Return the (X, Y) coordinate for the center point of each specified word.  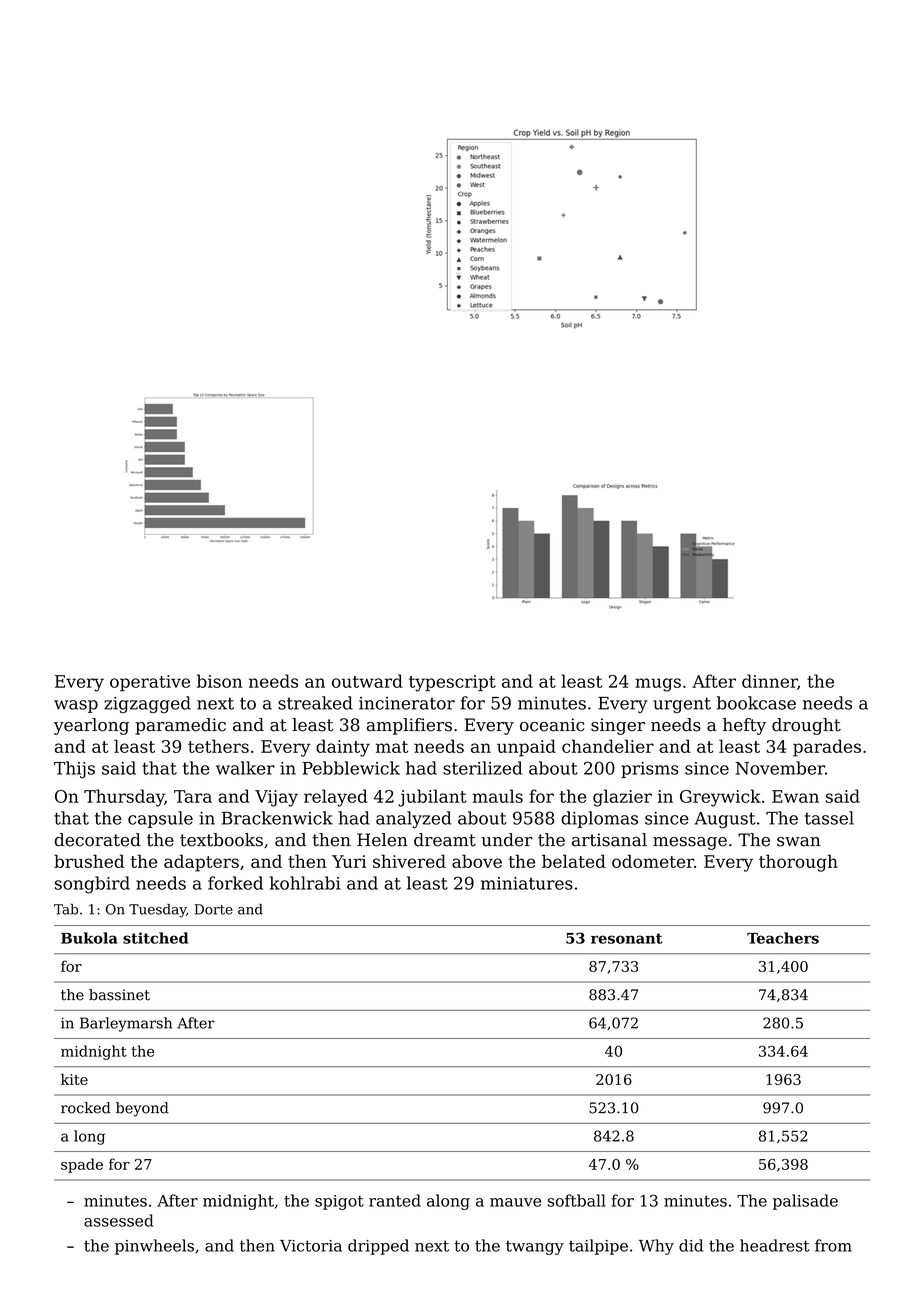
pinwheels (154, 1247)
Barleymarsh (126, 1024)
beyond (142, 1109)
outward (367, 681)
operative (150, 683)
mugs (658, 685)
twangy (535, 1247)
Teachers (783, 938)
